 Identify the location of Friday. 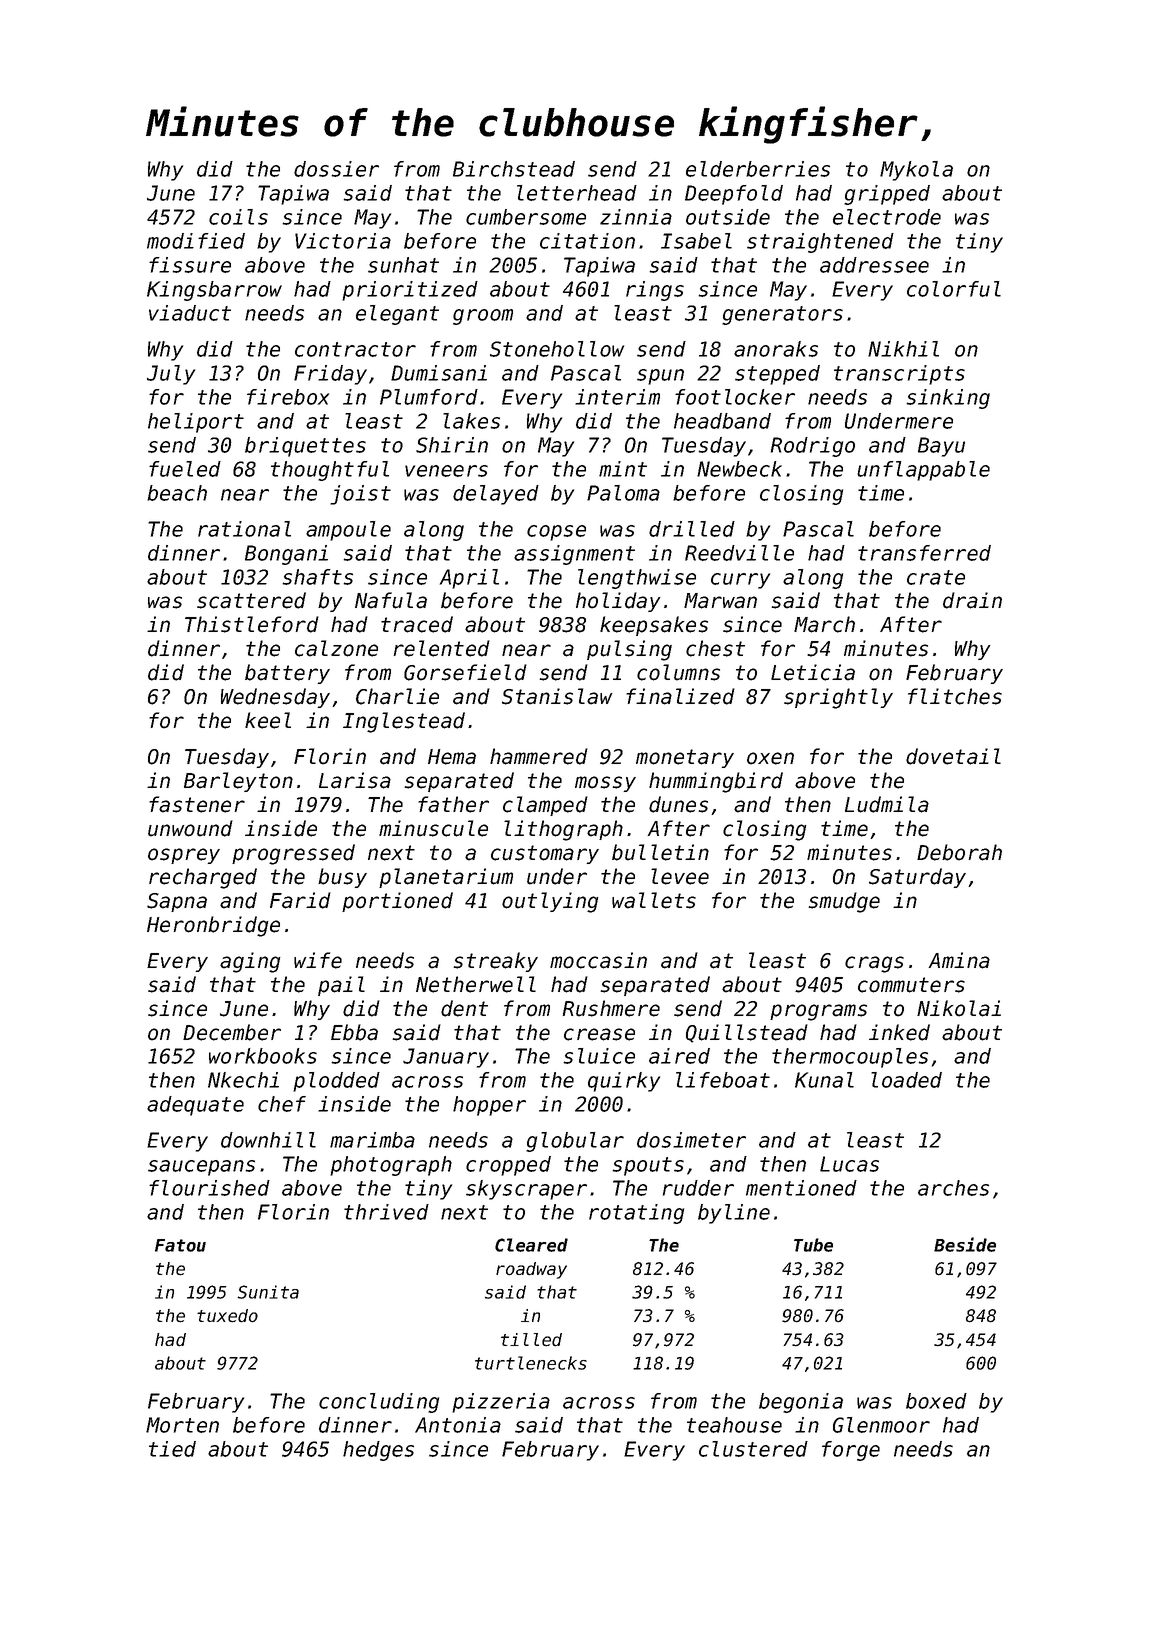
(330, 375).
